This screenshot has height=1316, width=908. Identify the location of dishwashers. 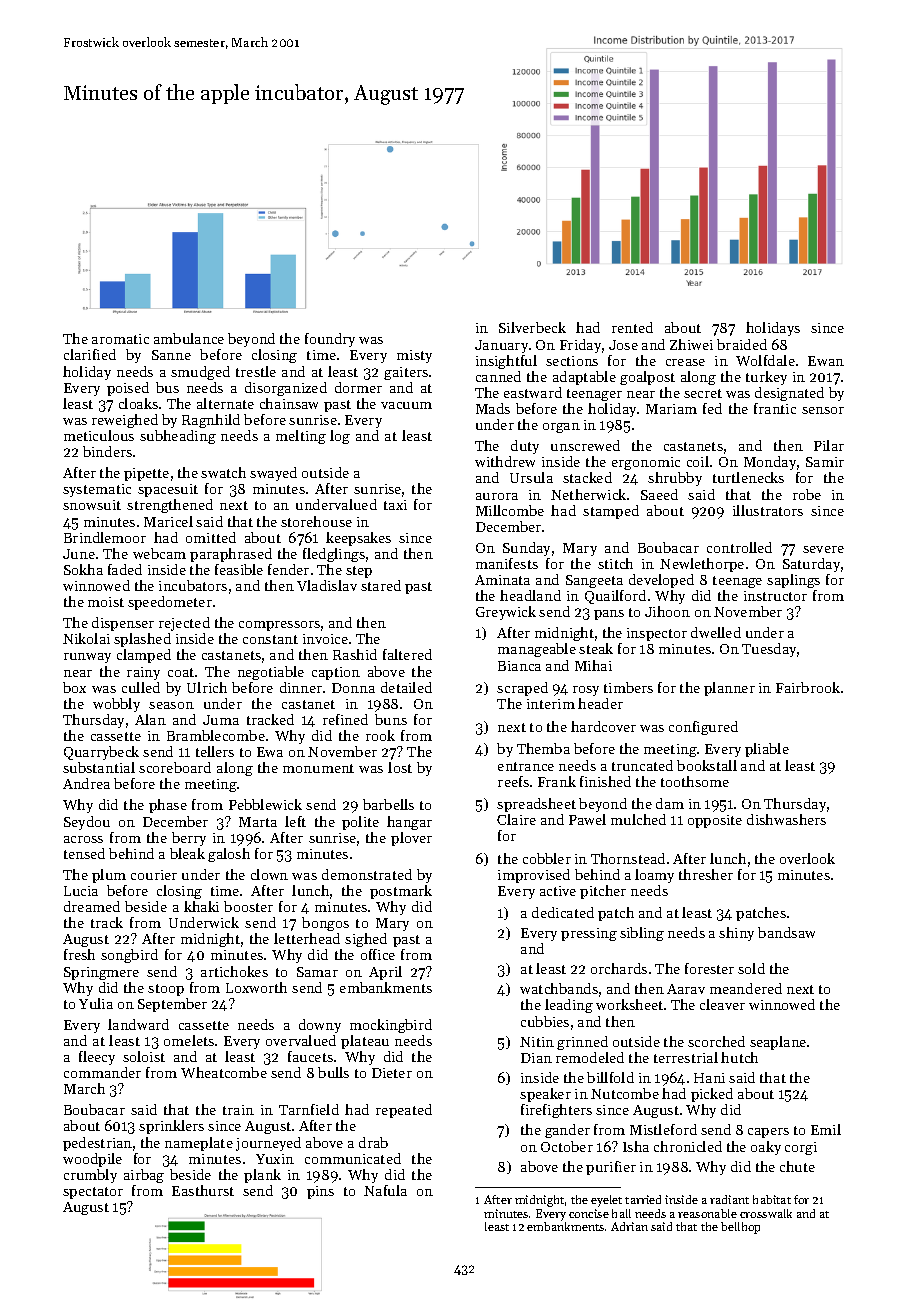
(786, 819).
